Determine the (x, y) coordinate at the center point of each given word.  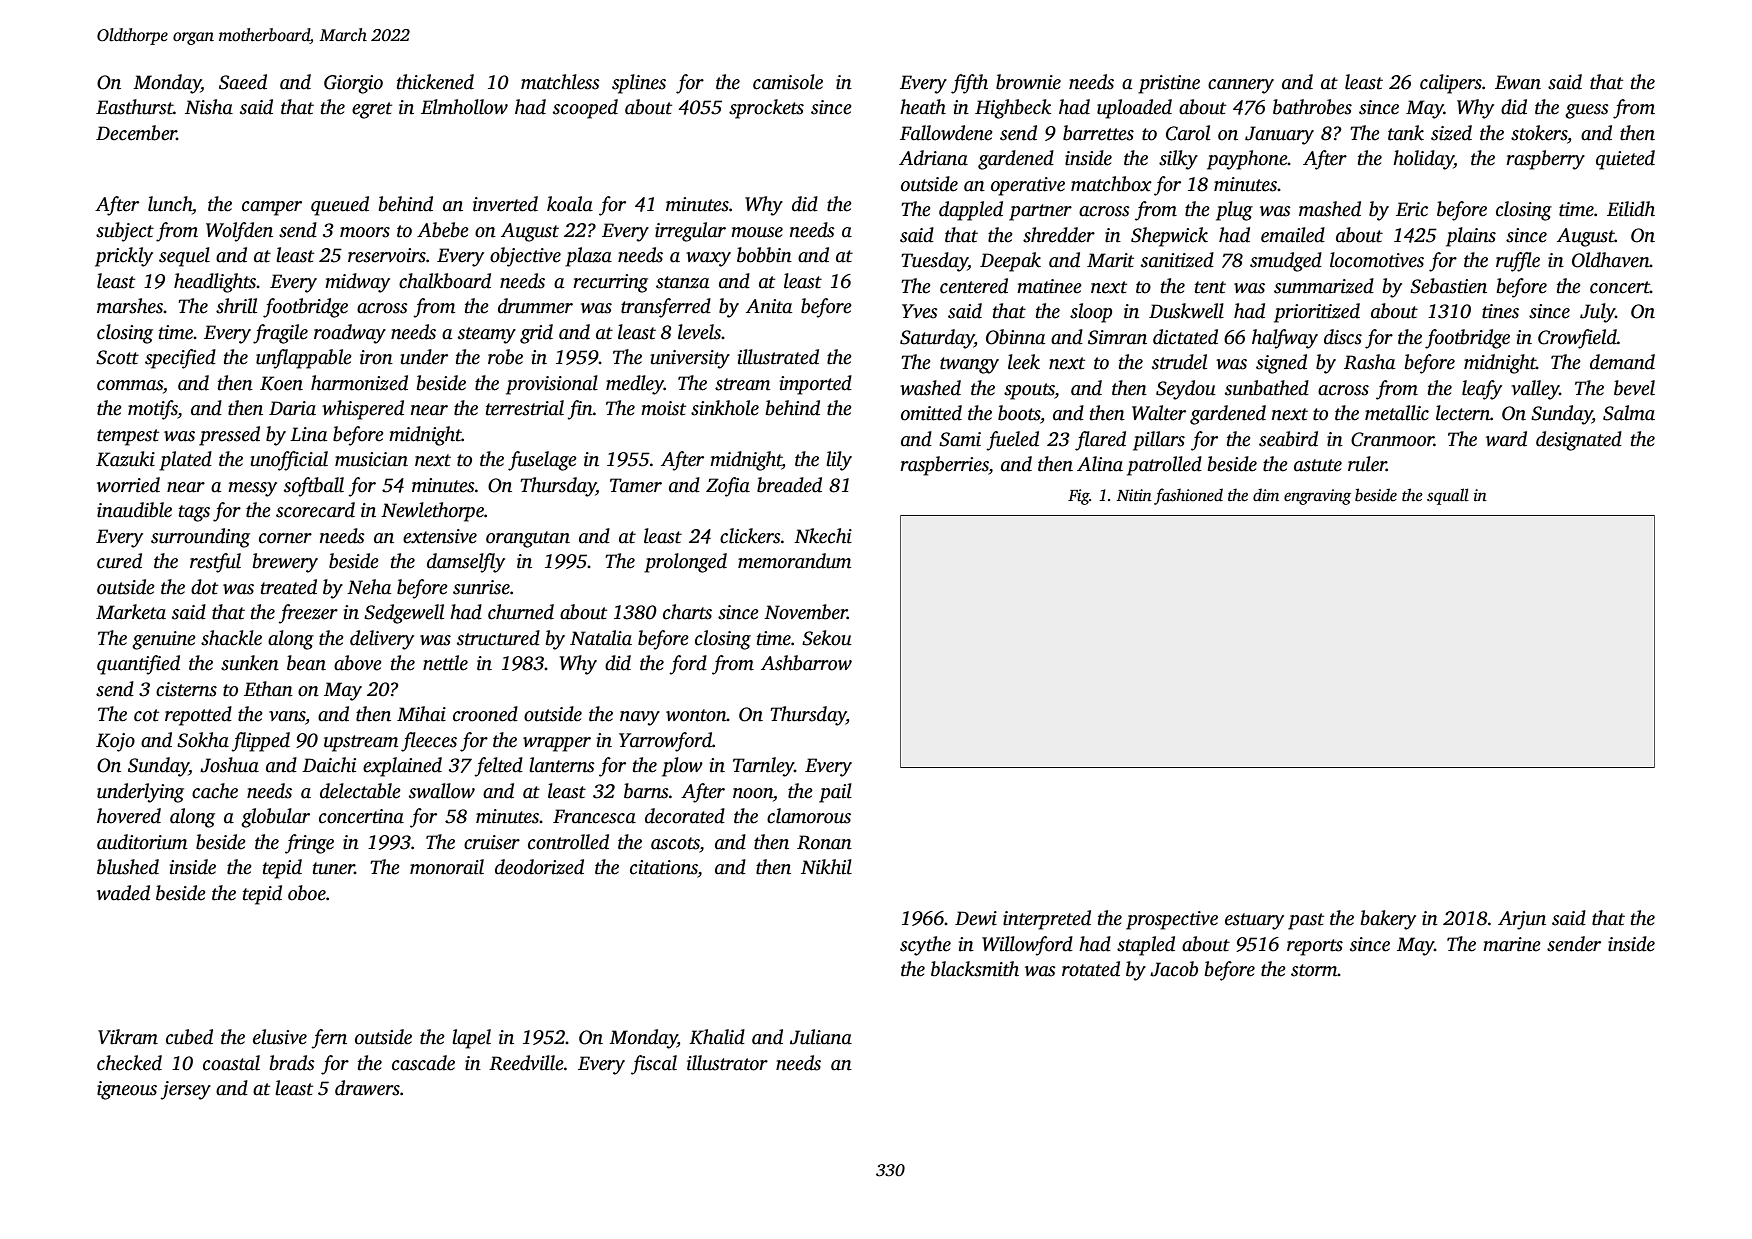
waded (123, 893)
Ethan (268, 689)
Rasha (1369, 362)
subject (125, 232)
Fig (1079, 497)
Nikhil (826, 867)
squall (1448, 496)
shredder (1059, 235)
